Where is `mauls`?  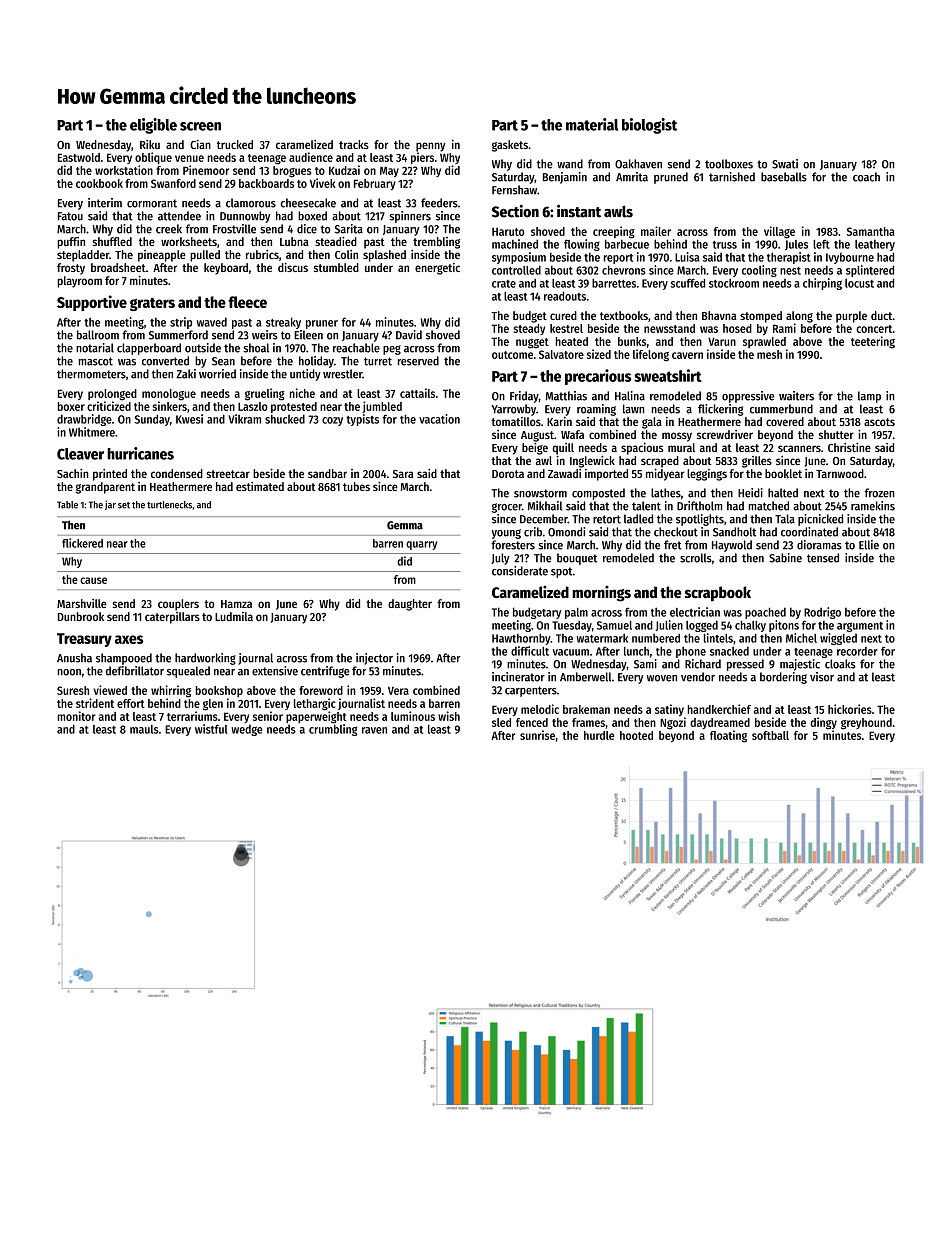
mauls is located at coordinates (144, 729).
